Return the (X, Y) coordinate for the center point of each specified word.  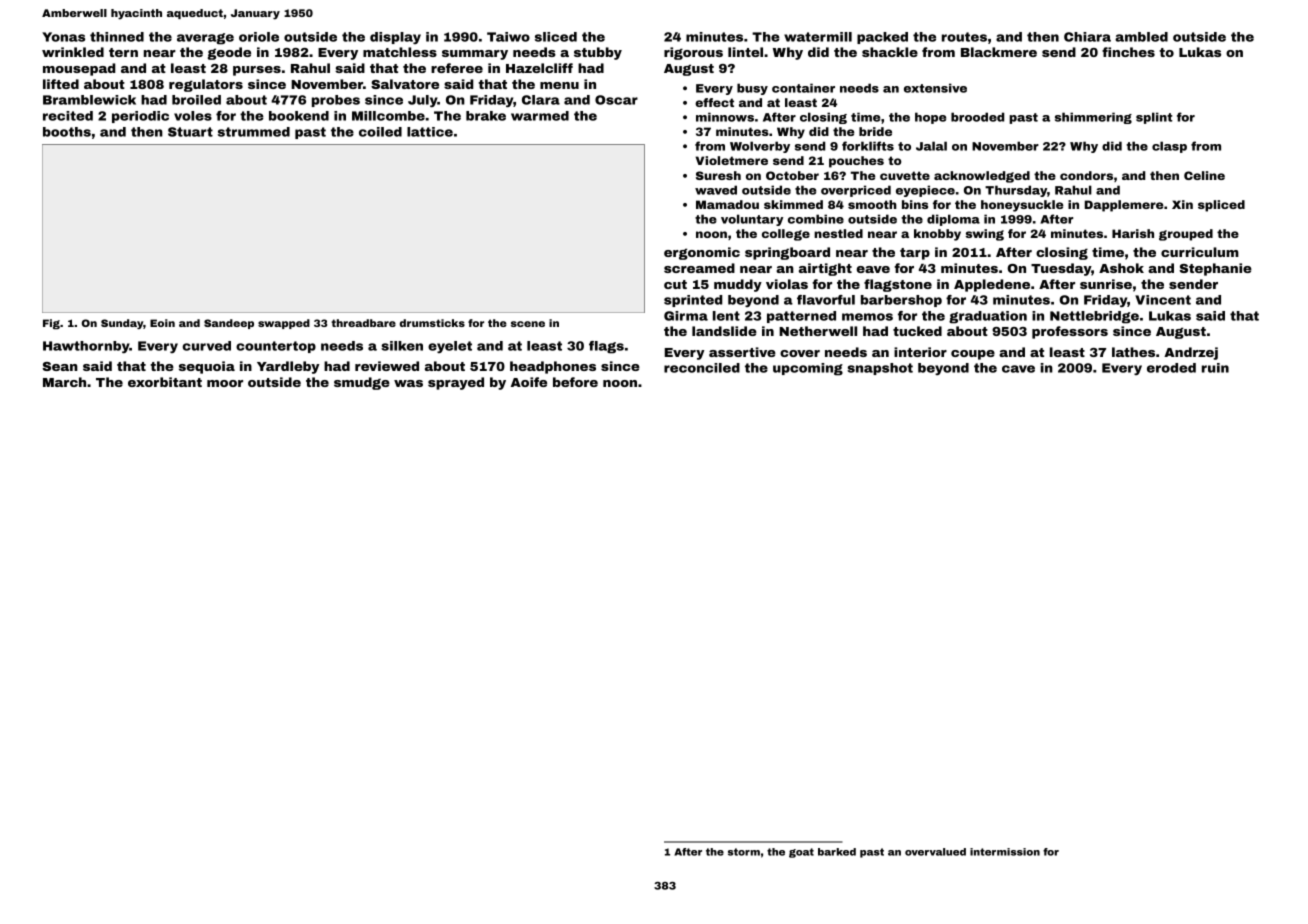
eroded (1171, 368)
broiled (196, 100)
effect (714, 102)
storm (744, 852)
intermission (1005, 852)
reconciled (702, 368)
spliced (1221, 206)
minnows (725, 117)
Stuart (190, 132)
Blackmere (999, 52)
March (64, 382)
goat (801, 853)
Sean (60, 366)
